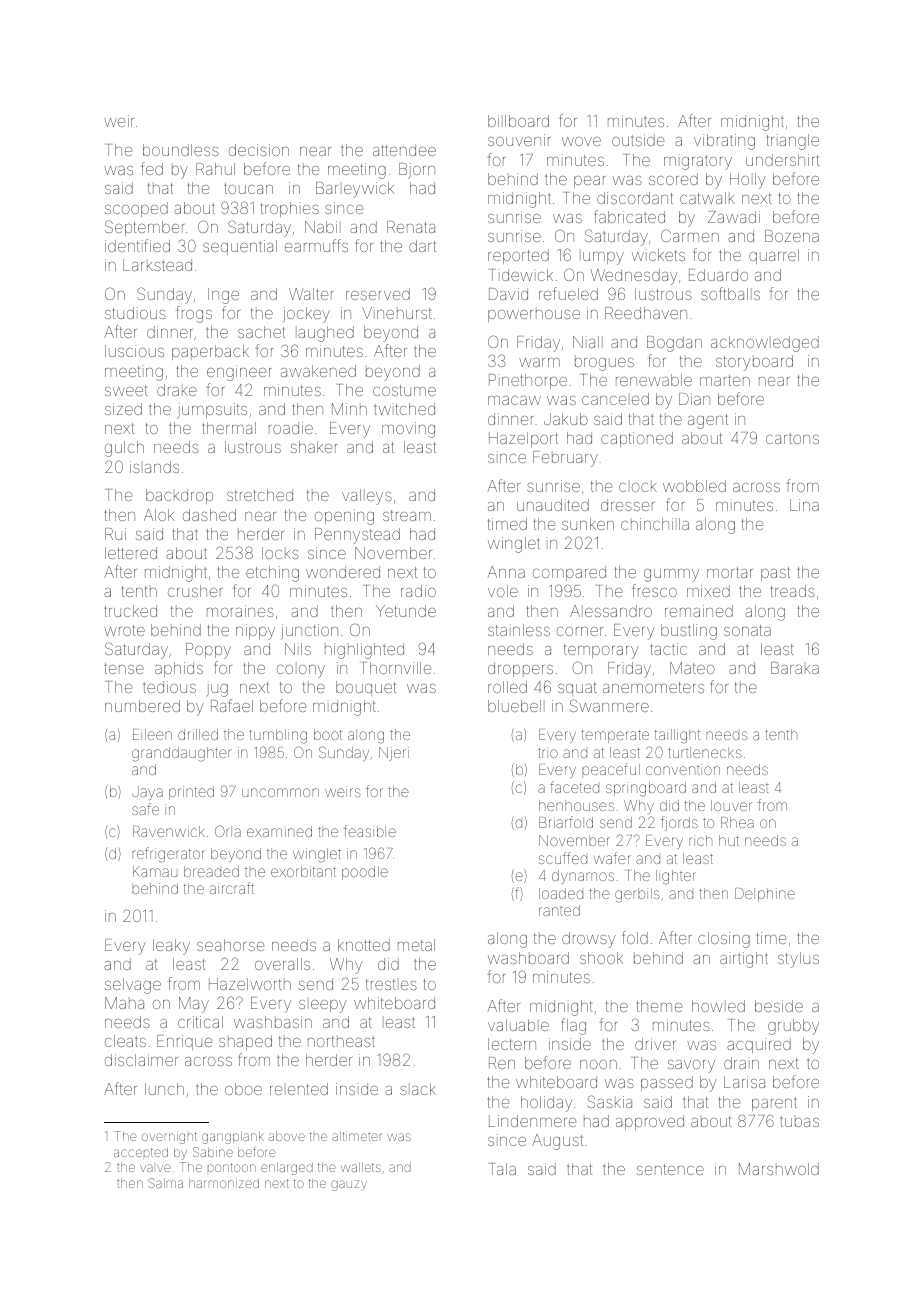 This screenshot has height=1314, width=924. What do you see at coordinates (774, 256) in the screenshot?
I see `quarrel` at bounding box center [774, 256].
